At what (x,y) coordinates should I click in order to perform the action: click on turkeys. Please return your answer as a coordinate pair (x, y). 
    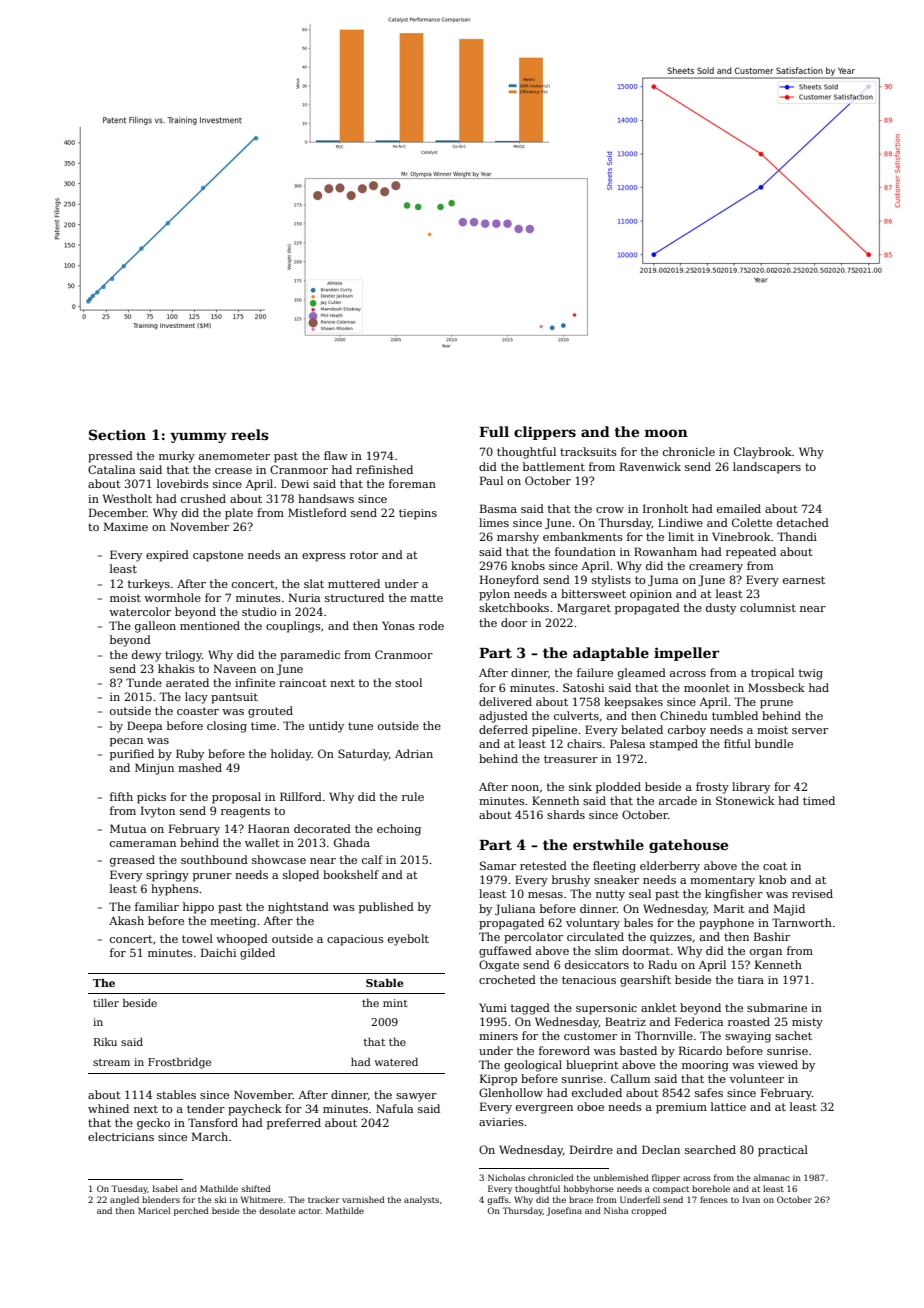
    Looking at the image, I should click on (149, 585).
